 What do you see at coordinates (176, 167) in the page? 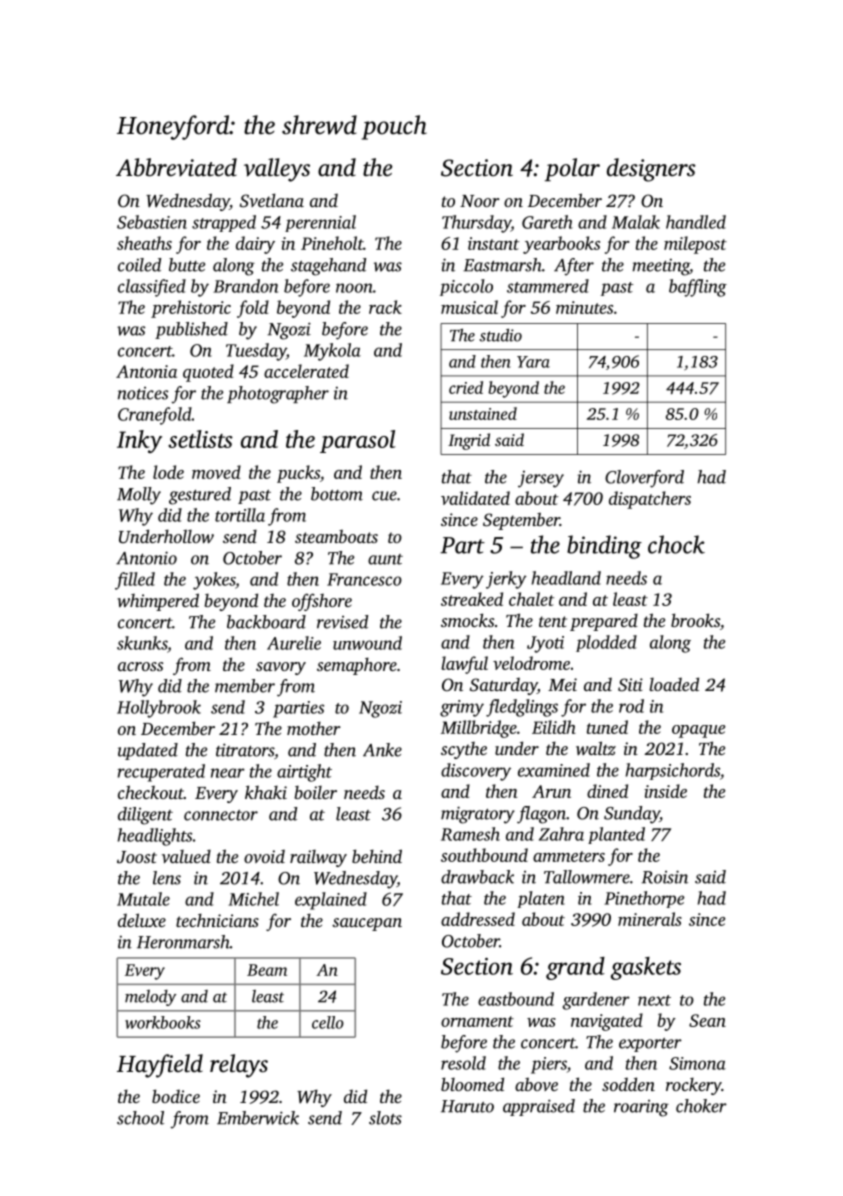
I see `Abbreviated` at bounding box center [176, 167].
